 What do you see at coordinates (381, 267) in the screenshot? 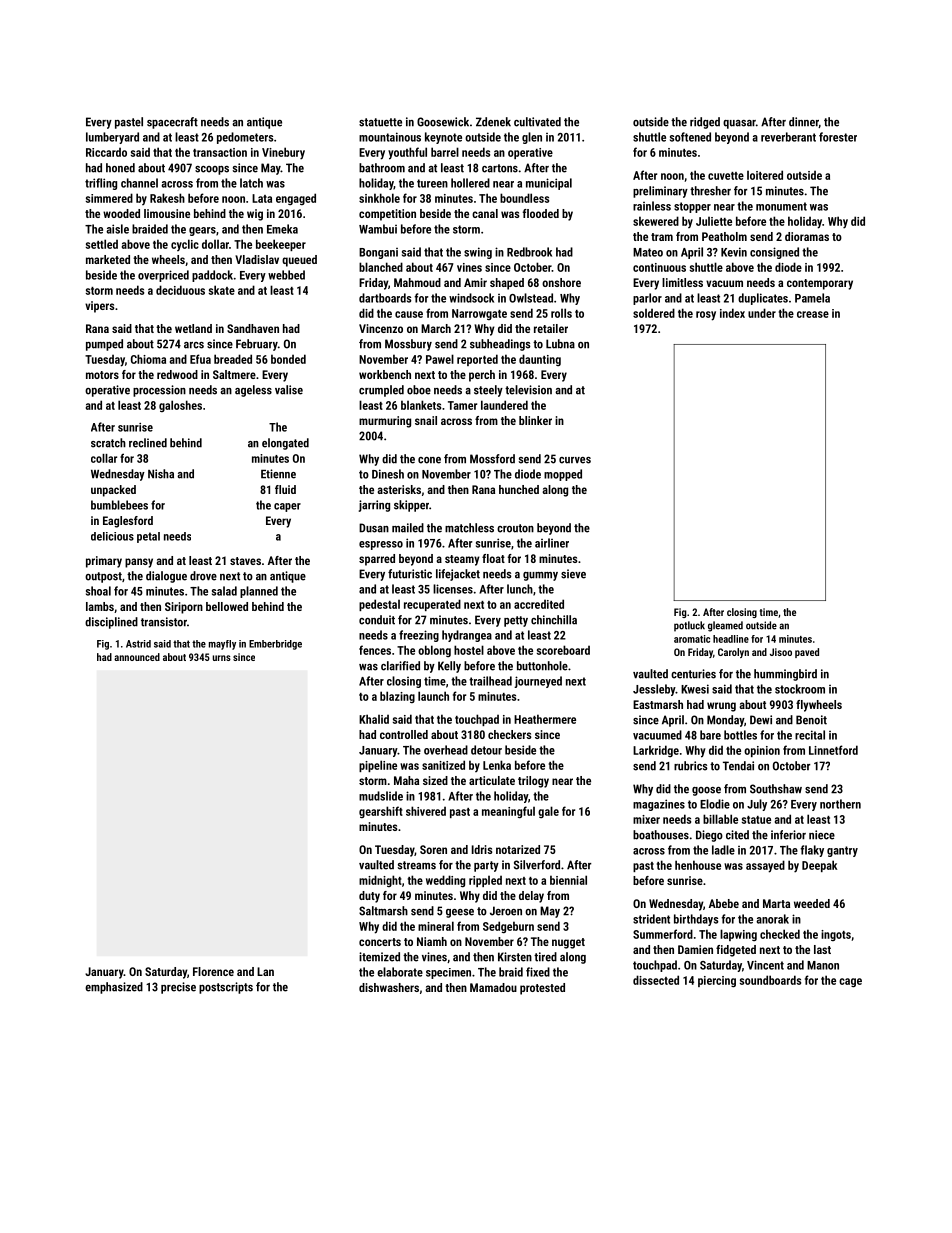
I see `blanched` at bounding box center [381, 267].
